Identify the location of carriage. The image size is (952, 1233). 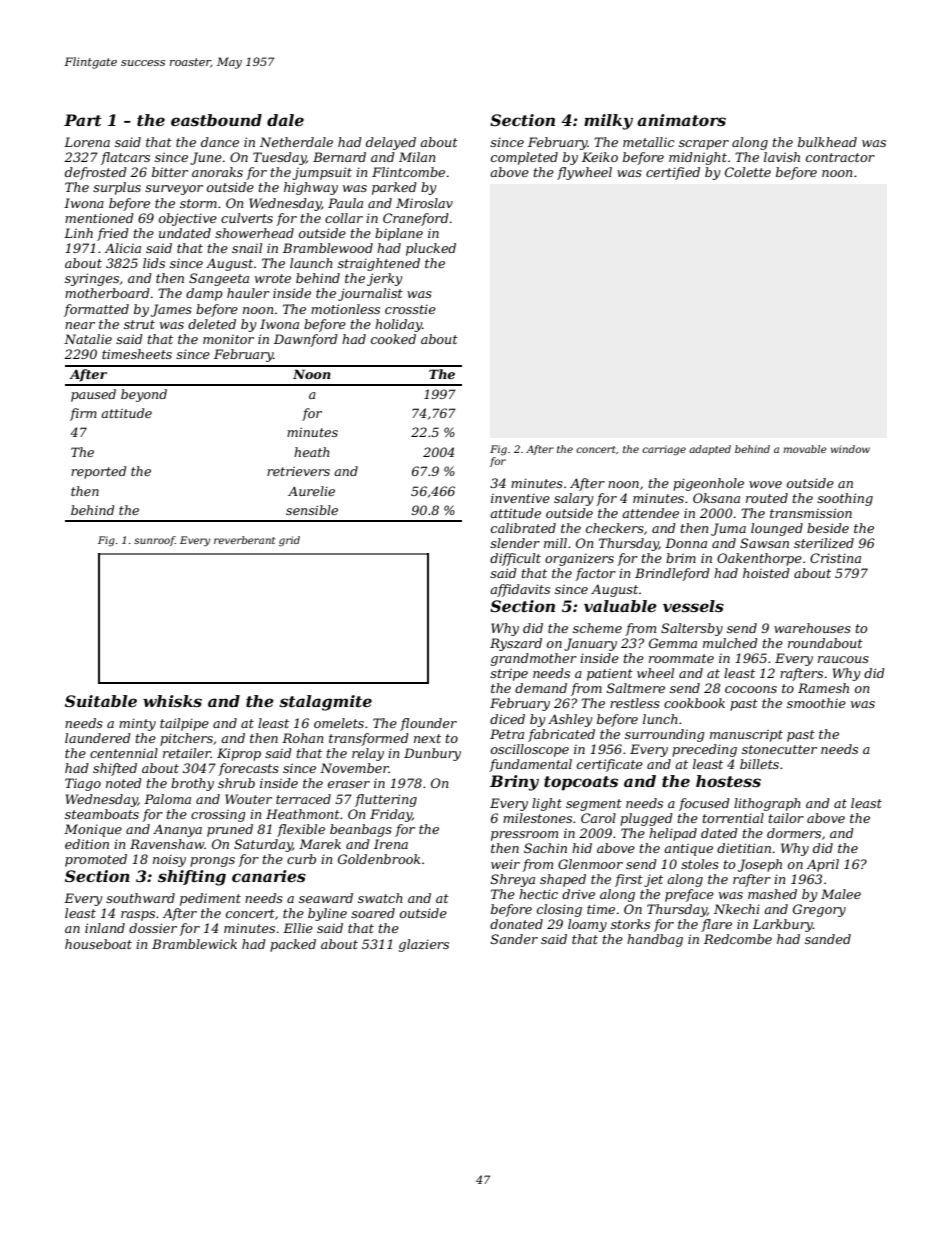
(664, 450).
